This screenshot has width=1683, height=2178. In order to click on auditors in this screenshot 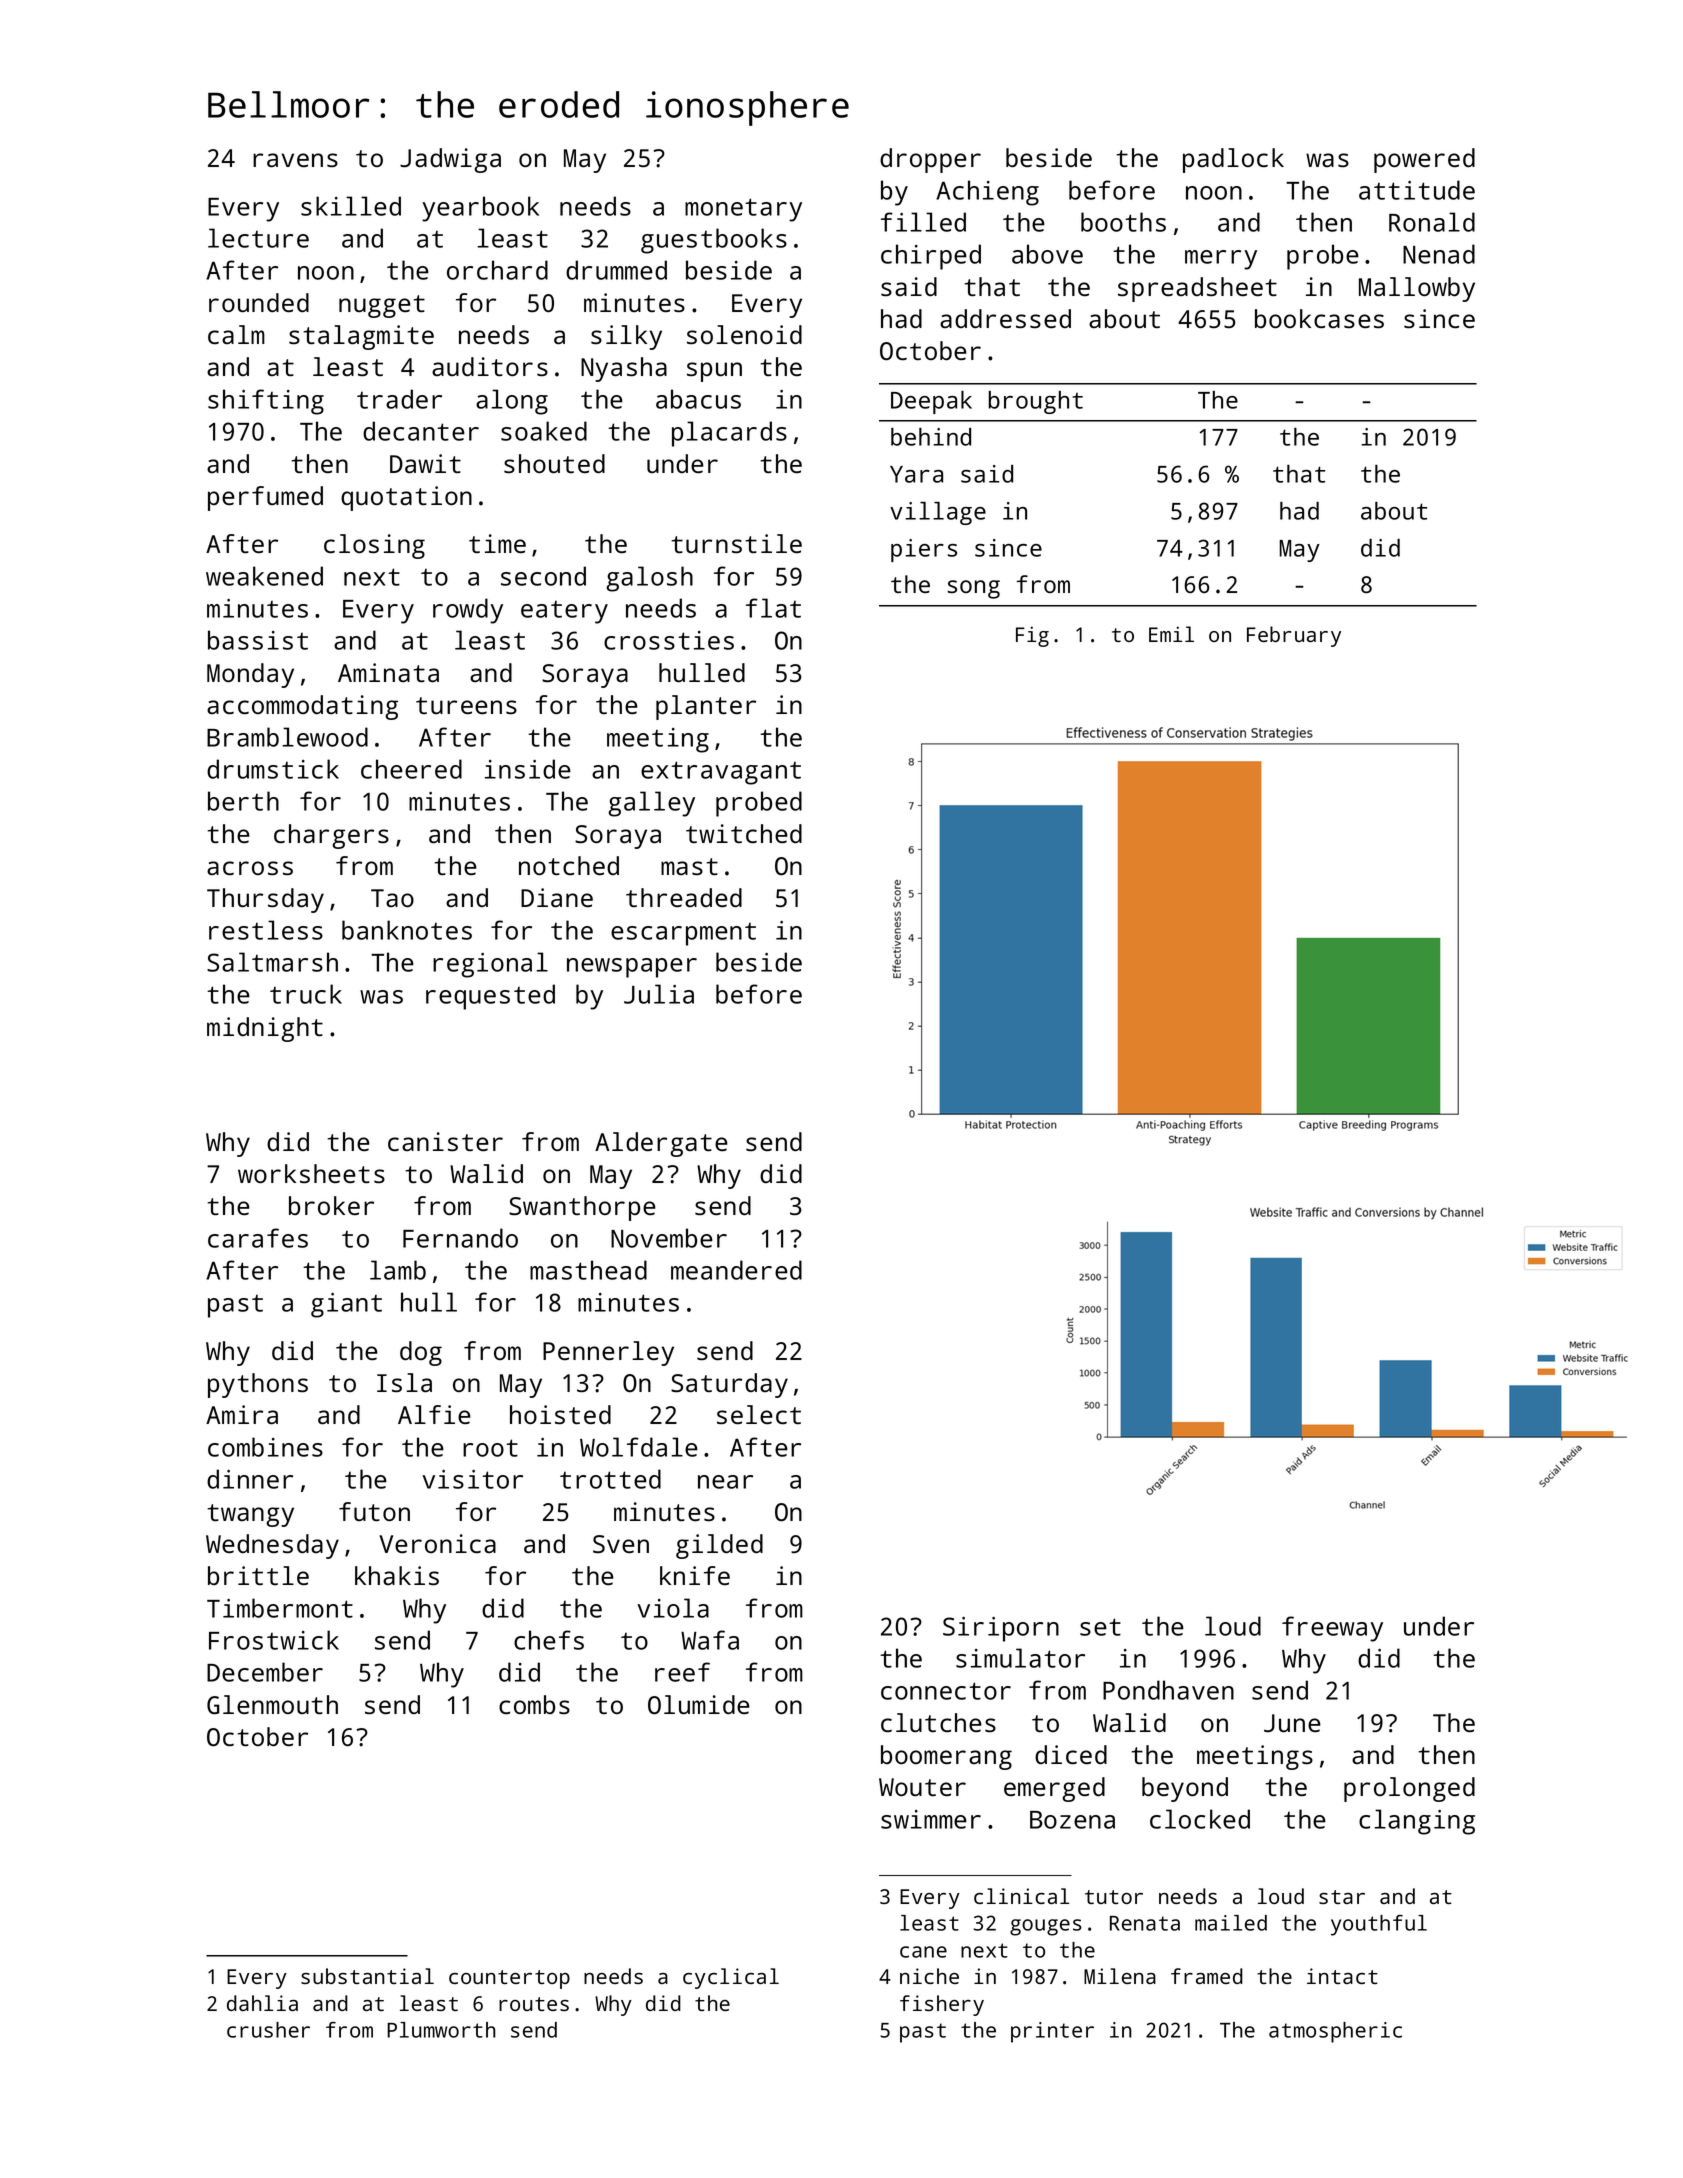, I will do `click(490, 366)`.
